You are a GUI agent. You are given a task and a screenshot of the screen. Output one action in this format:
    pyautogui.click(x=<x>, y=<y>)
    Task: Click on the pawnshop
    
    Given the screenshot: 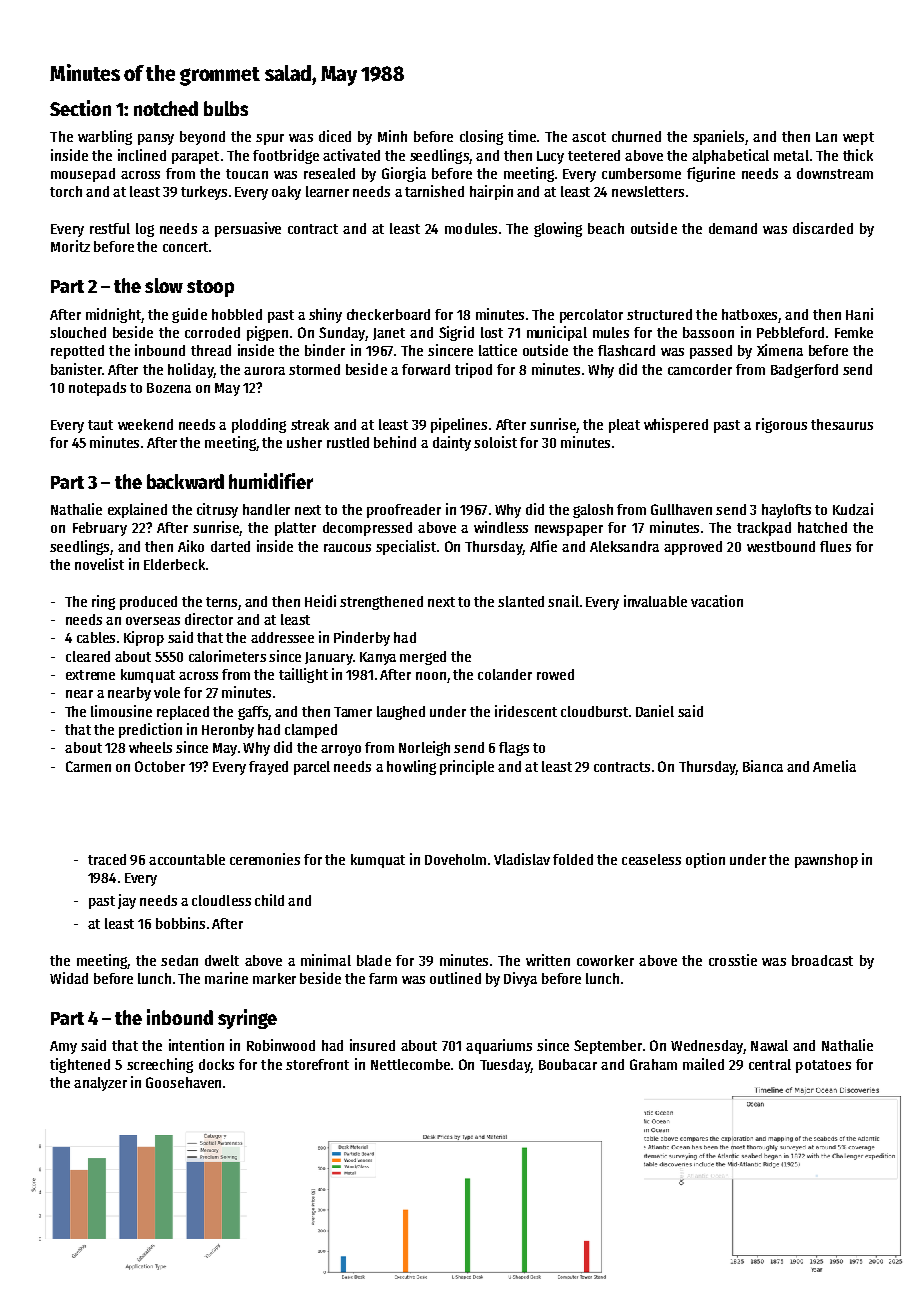 What is the action you would take?
    pyautogui.click(x=826, y=861)
